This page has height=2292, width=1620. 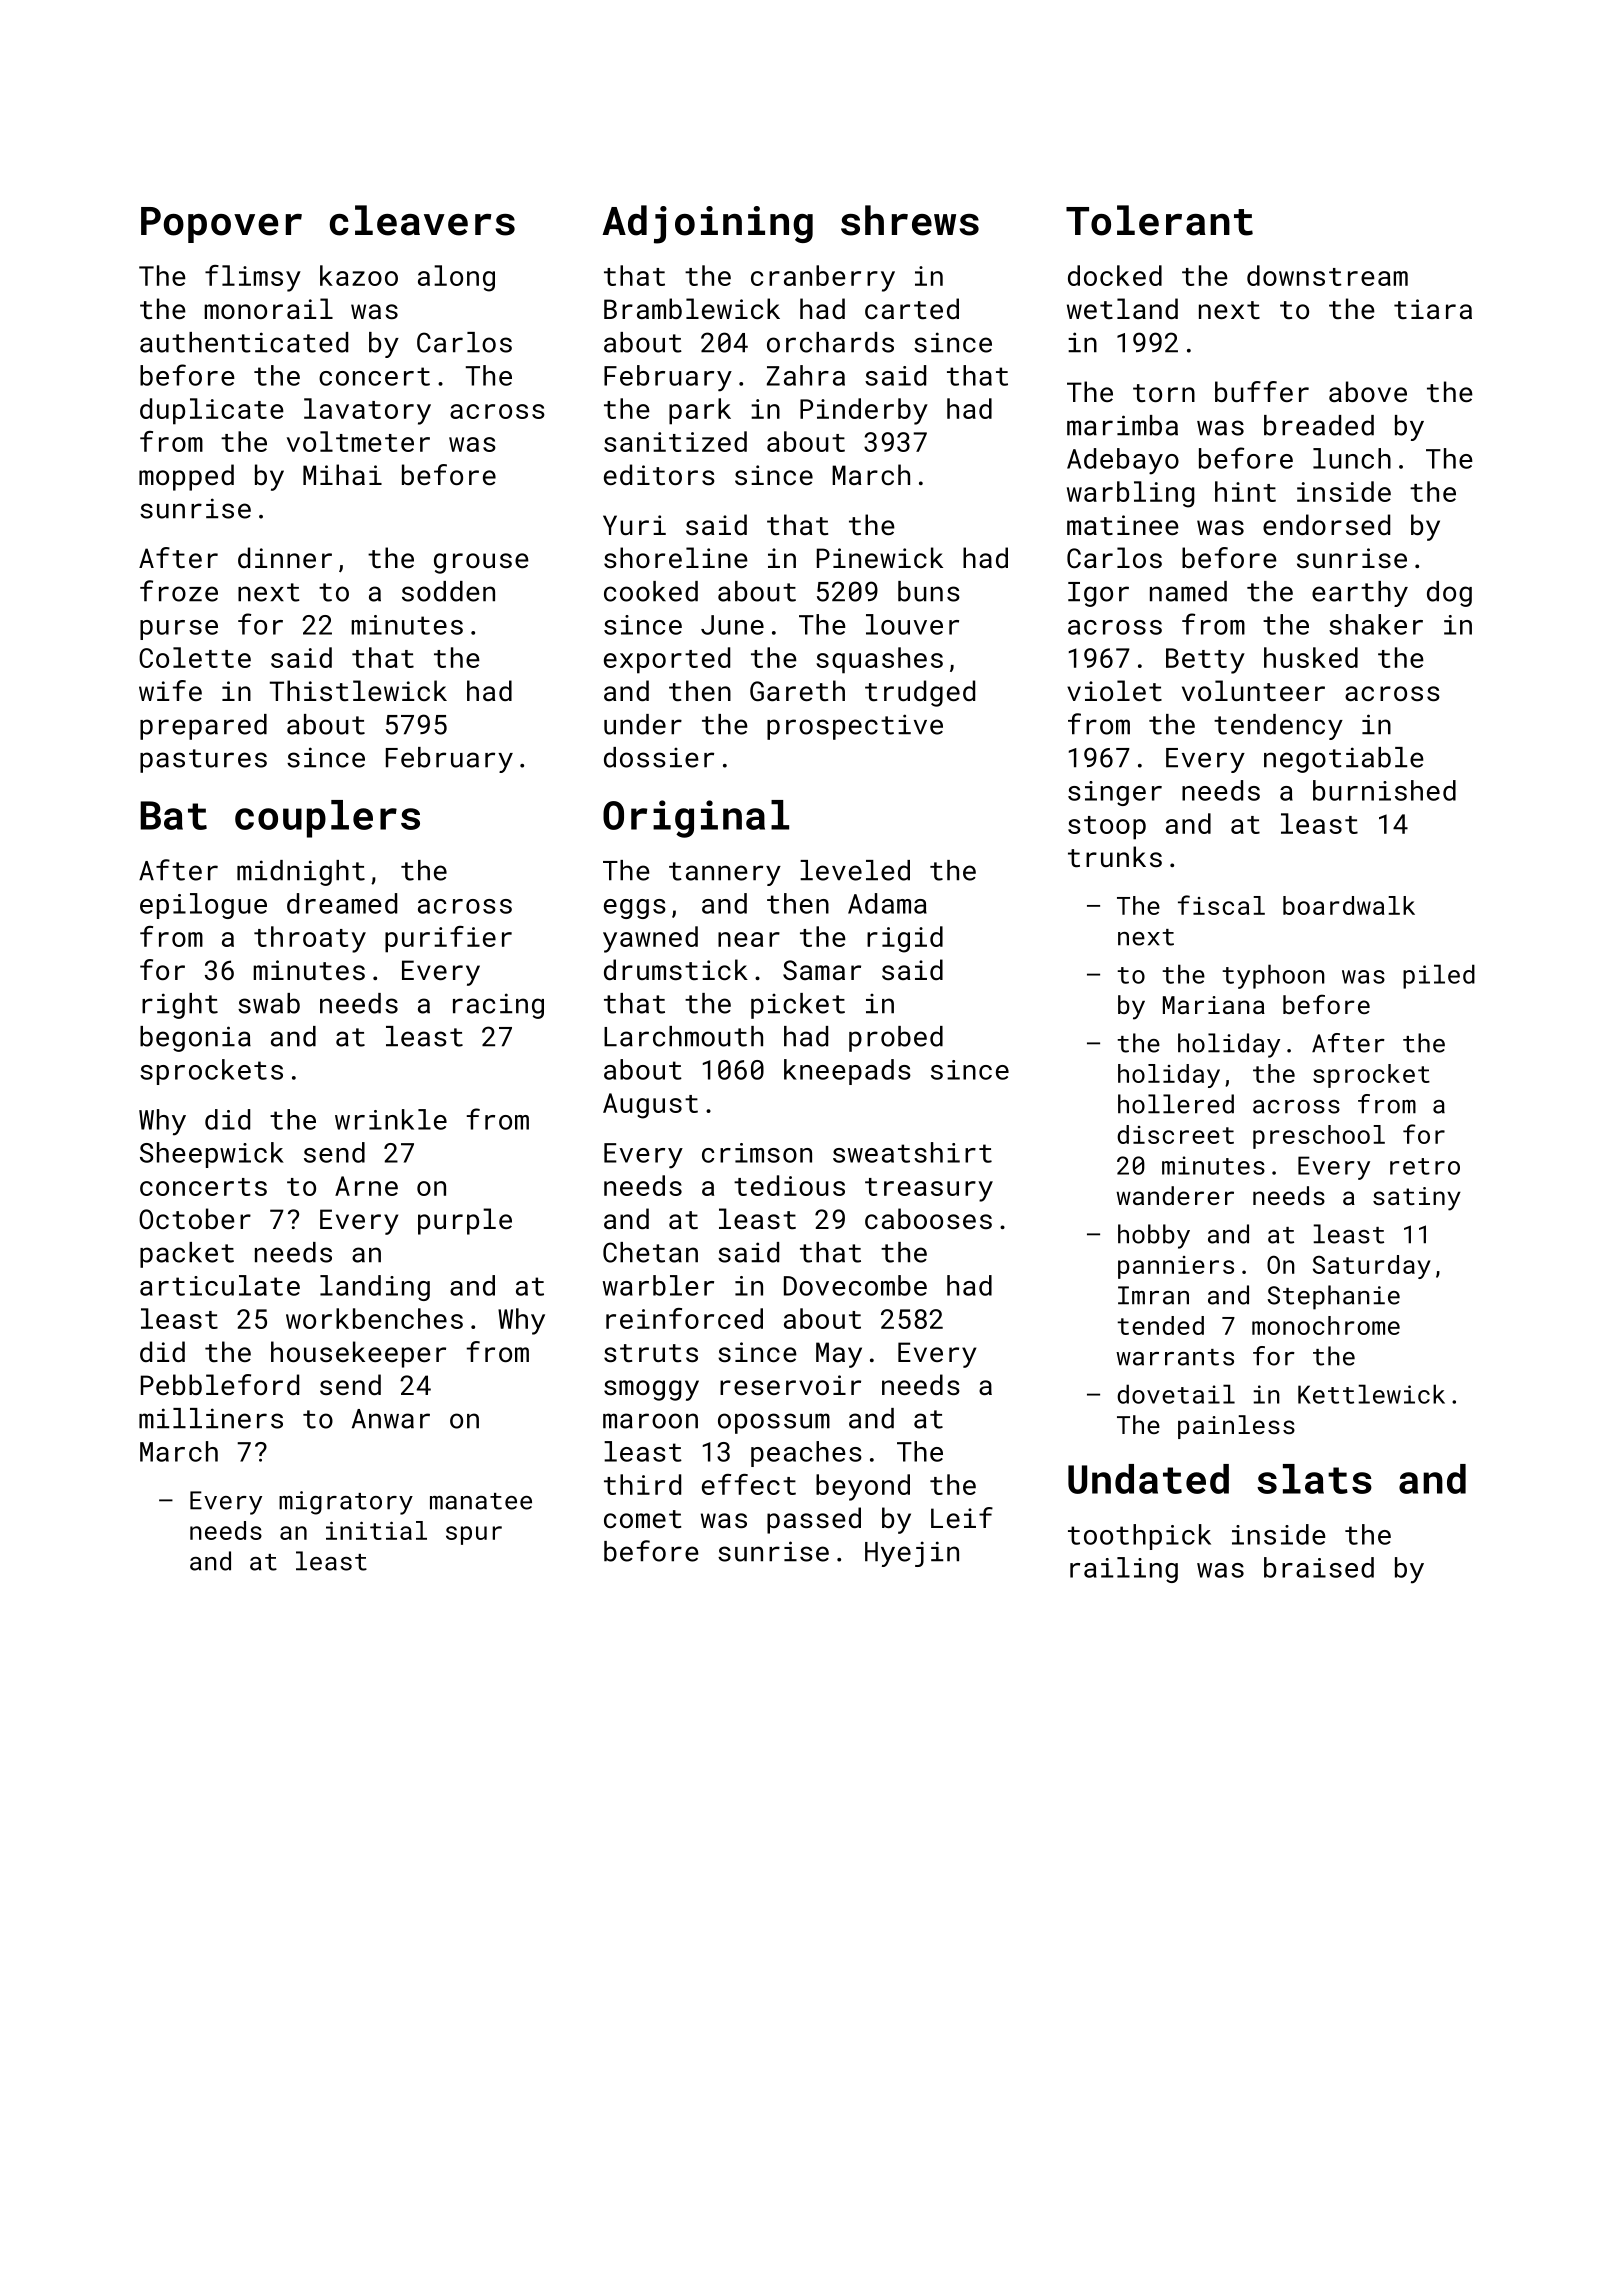 I want to click on wanderer, so click(x=1175, y=1195).
